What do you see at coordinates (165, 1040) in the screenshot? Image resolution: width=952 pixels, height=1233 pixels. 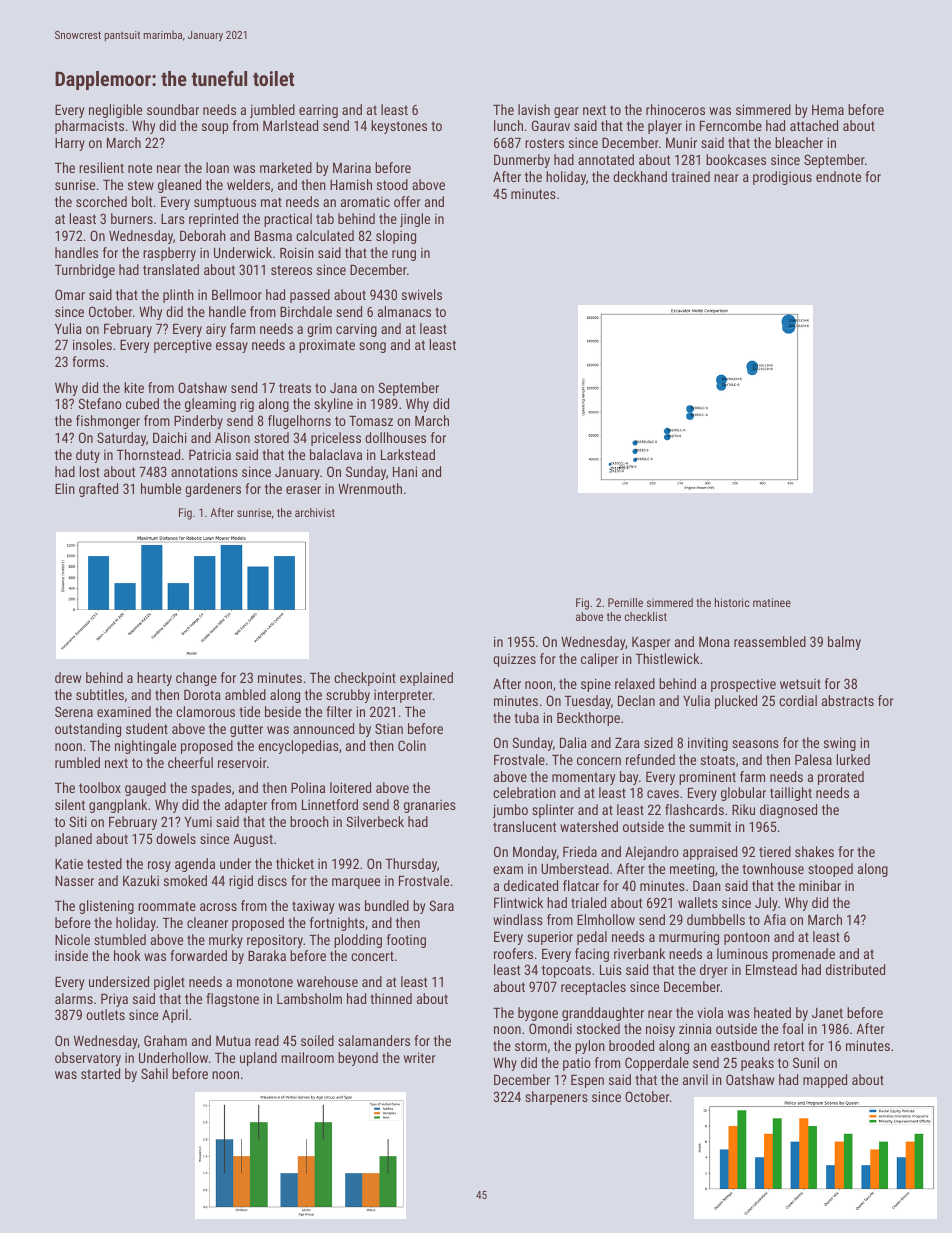 I see `Graham` at bounding box center [165, 1040].
